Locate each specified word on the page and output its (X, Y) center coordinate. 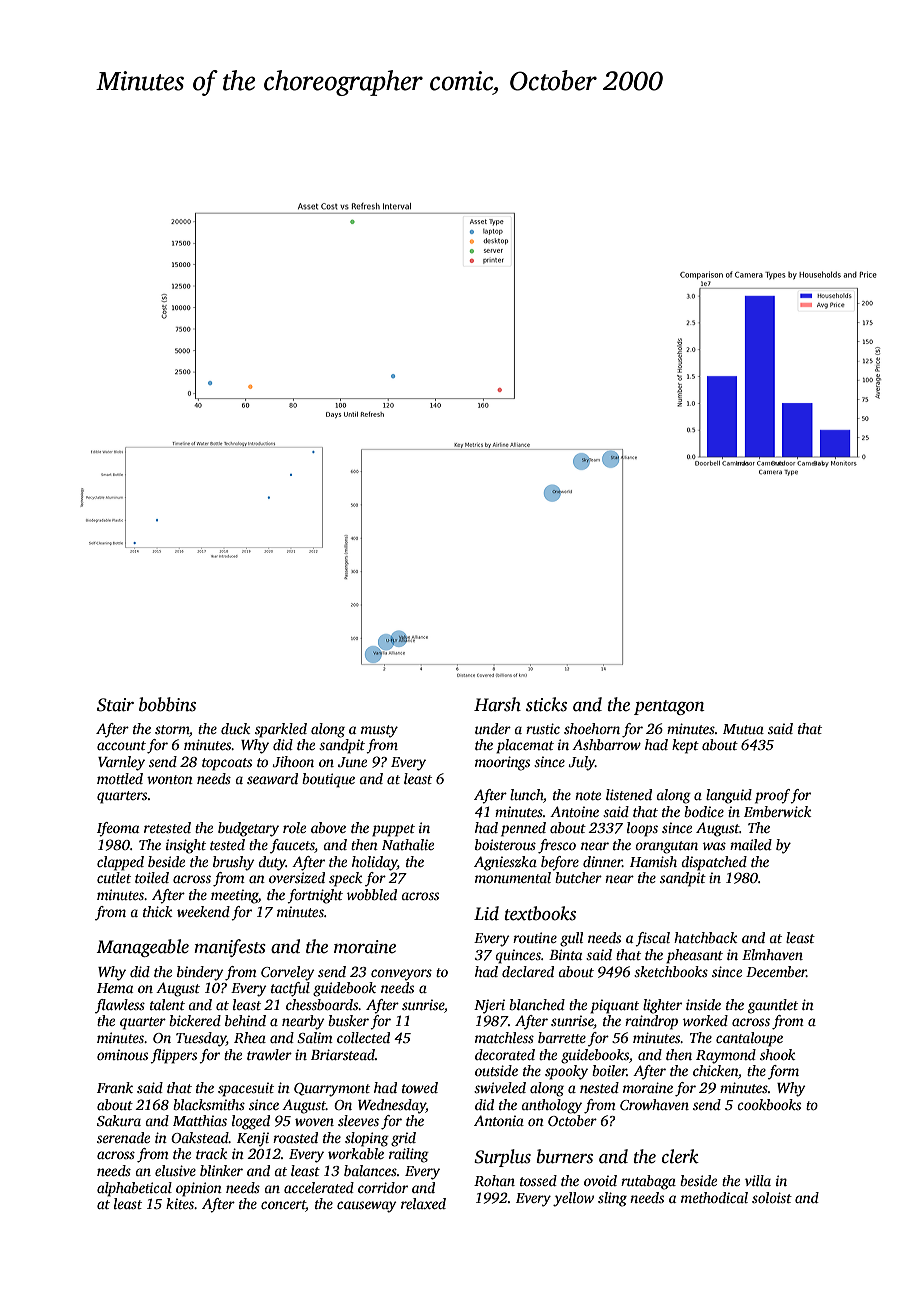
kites (180, 1203)
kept (685, 746)
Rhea (250, 1037)
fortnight (315, 896)
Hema (115, 988)
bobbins (167, 704)
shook (777, 1054)
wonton (170, 779)
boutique (328, 780)
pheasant (694, 956)
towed (420, 1087)
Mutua (743, 729)
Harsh (497, 704)
